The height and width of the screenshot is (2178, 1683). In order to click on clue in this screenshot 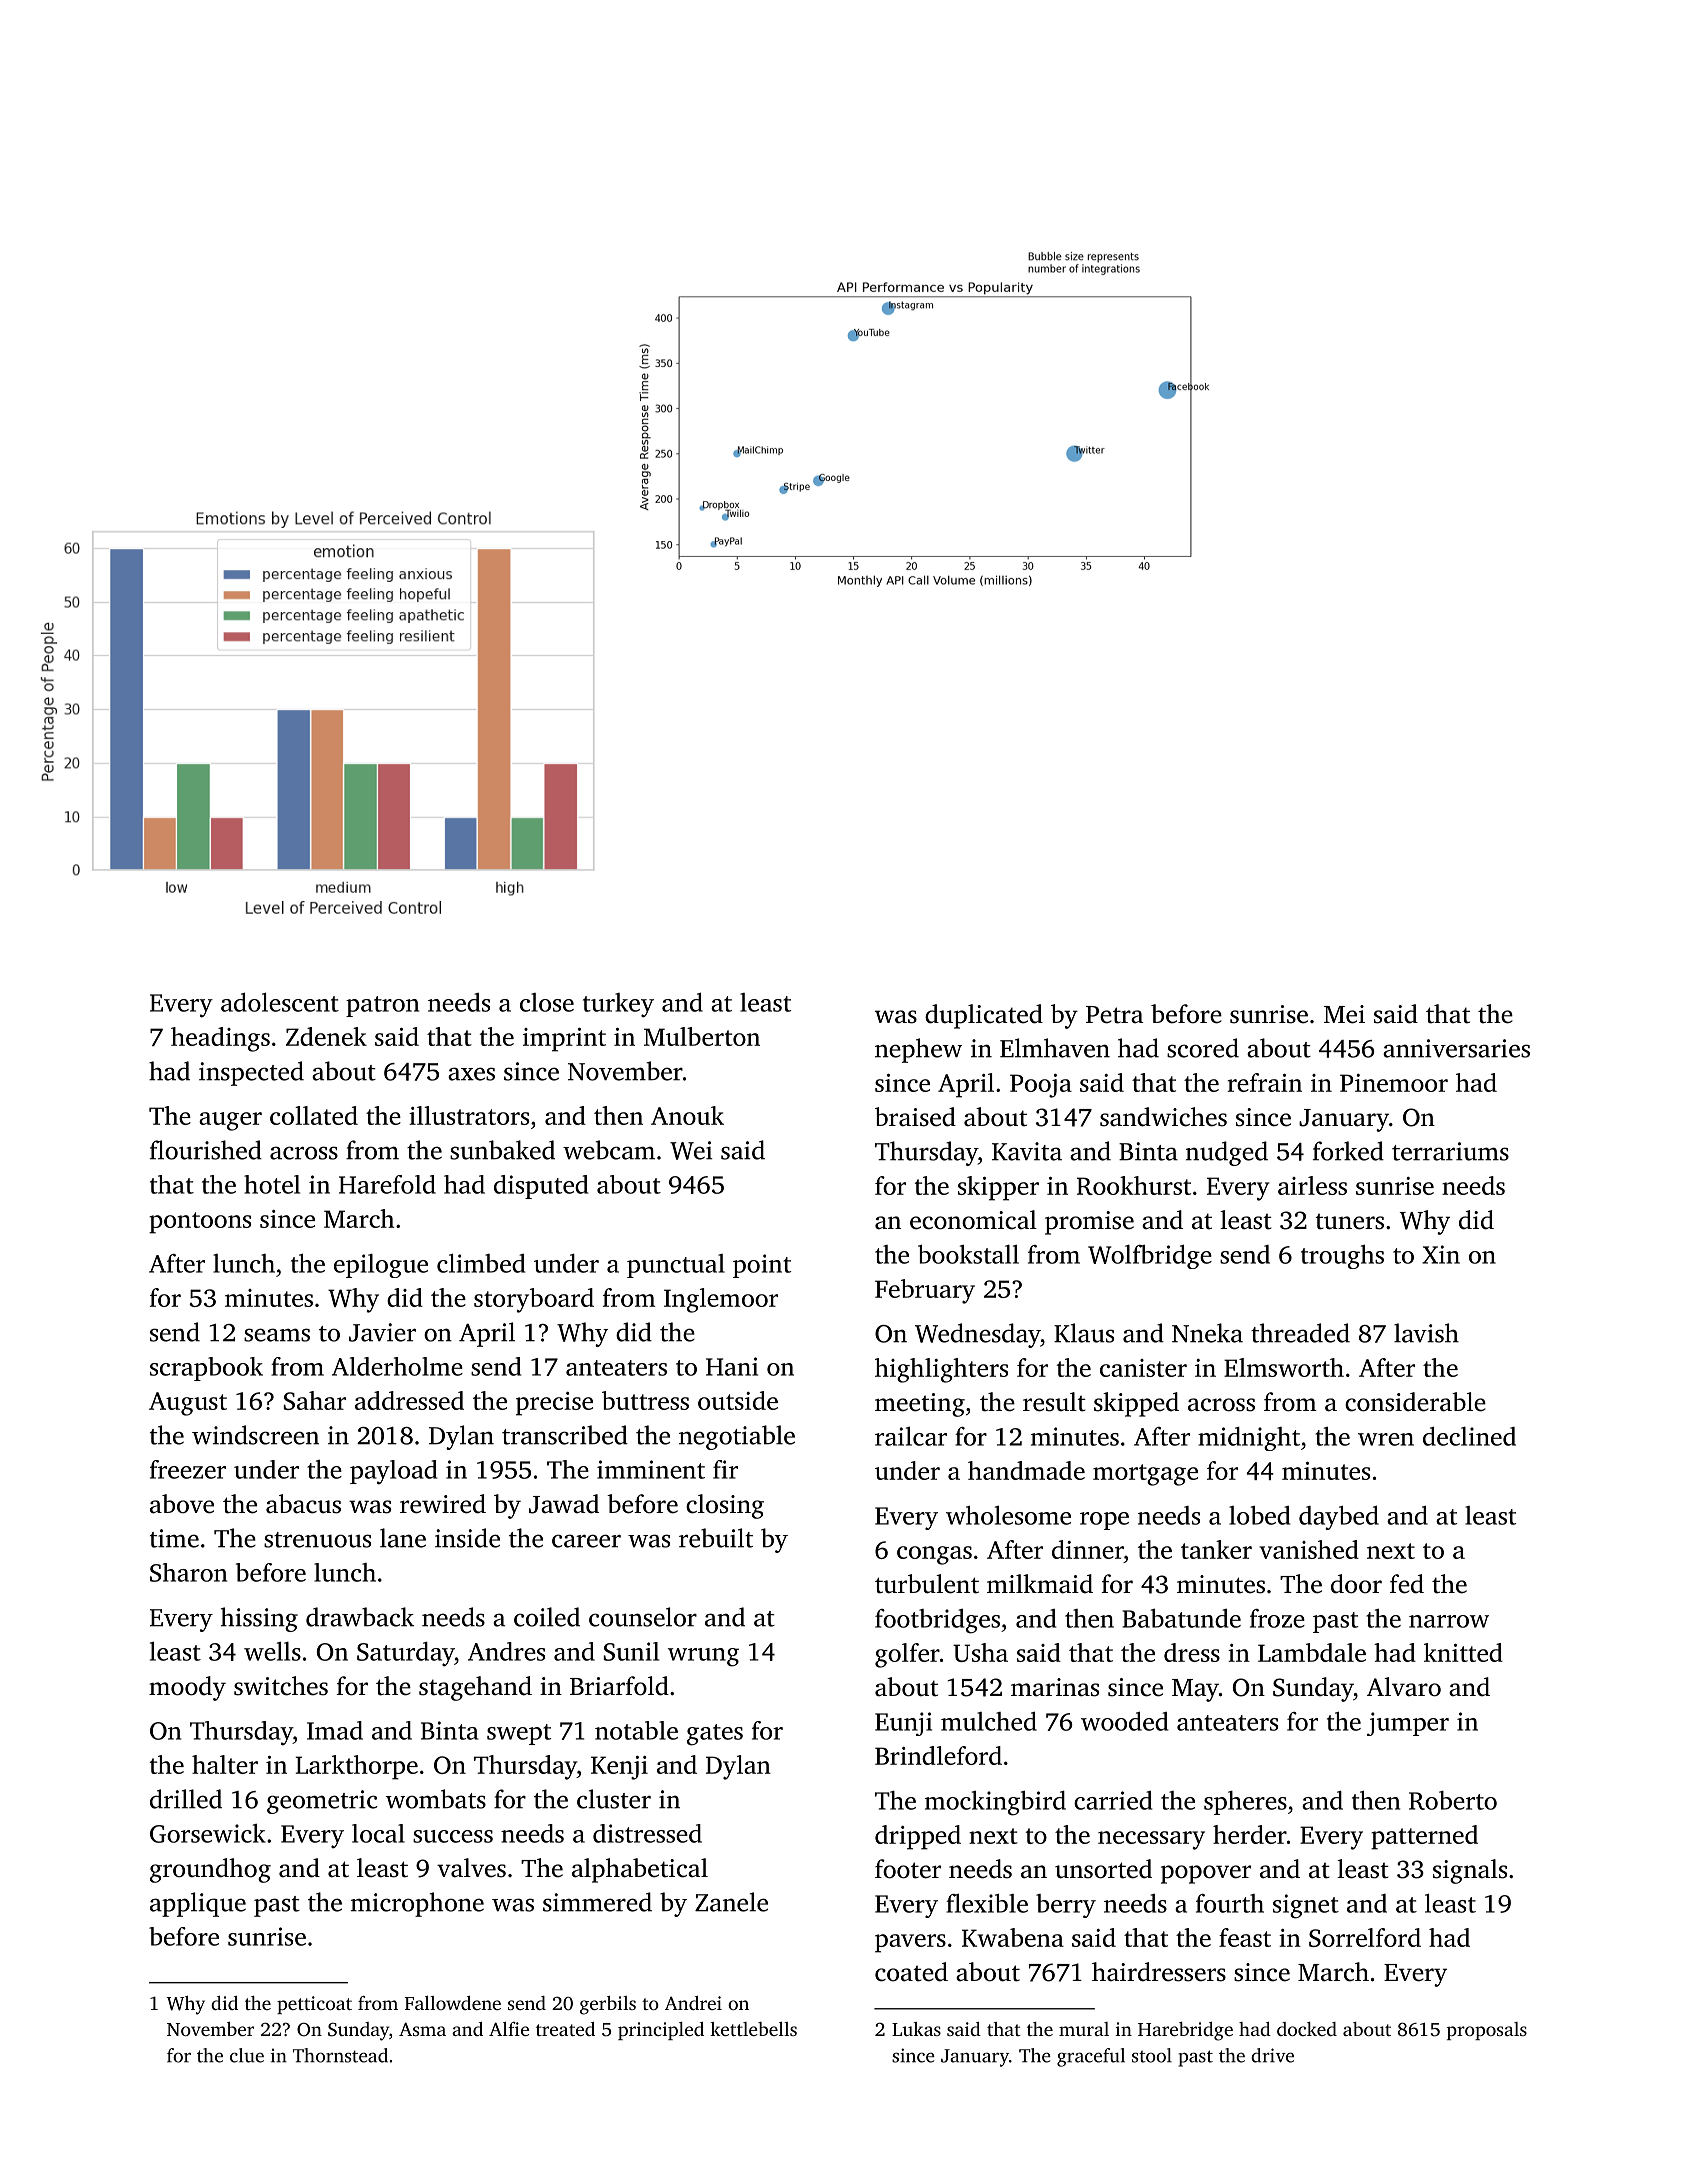, I will do `click(247, 2055)`.
